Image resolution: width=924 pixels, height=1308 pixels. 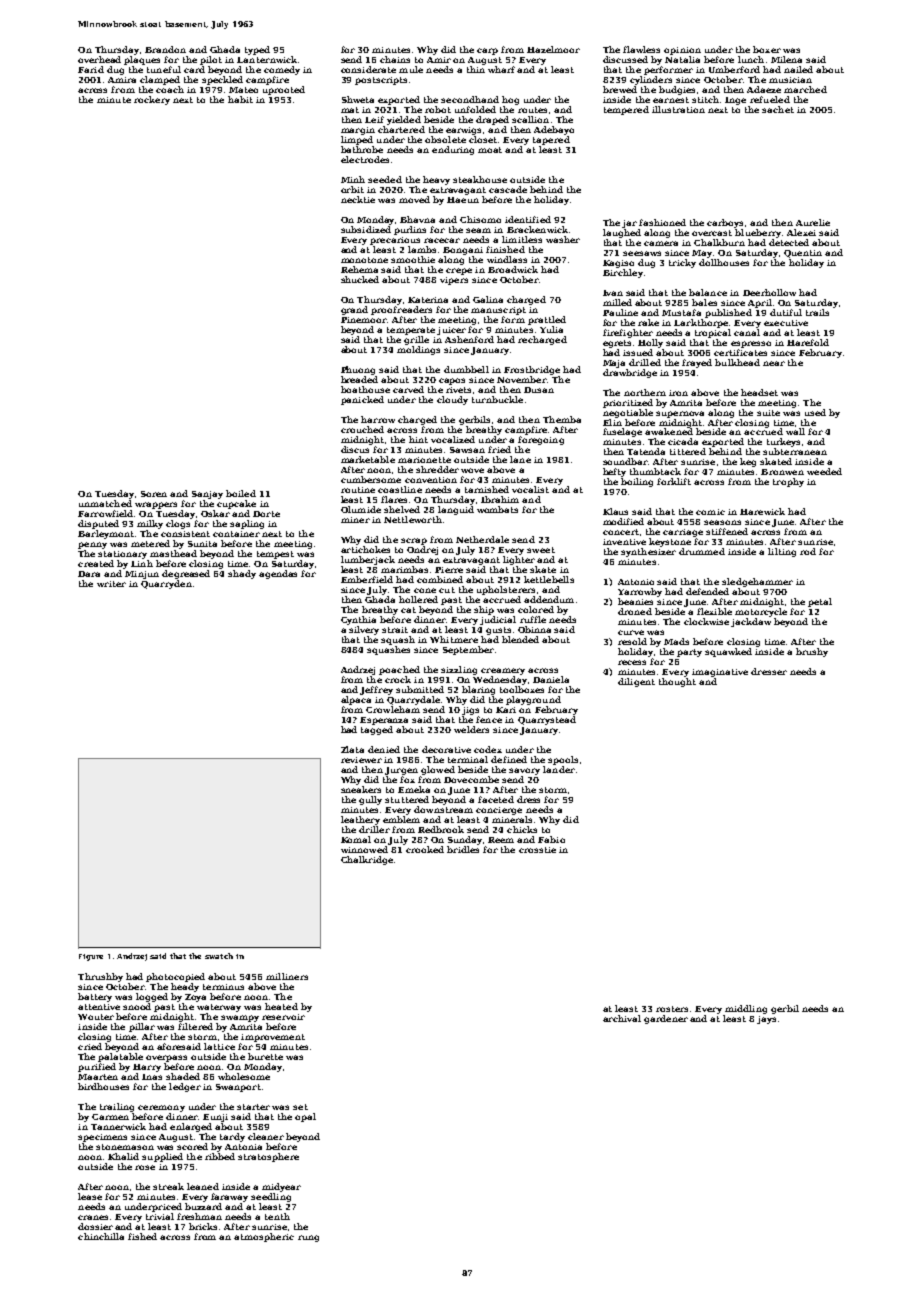 What do you see at coordinates (682, 51) in the screenshot?
I see `opinion` at bounding box center [682, 51].
